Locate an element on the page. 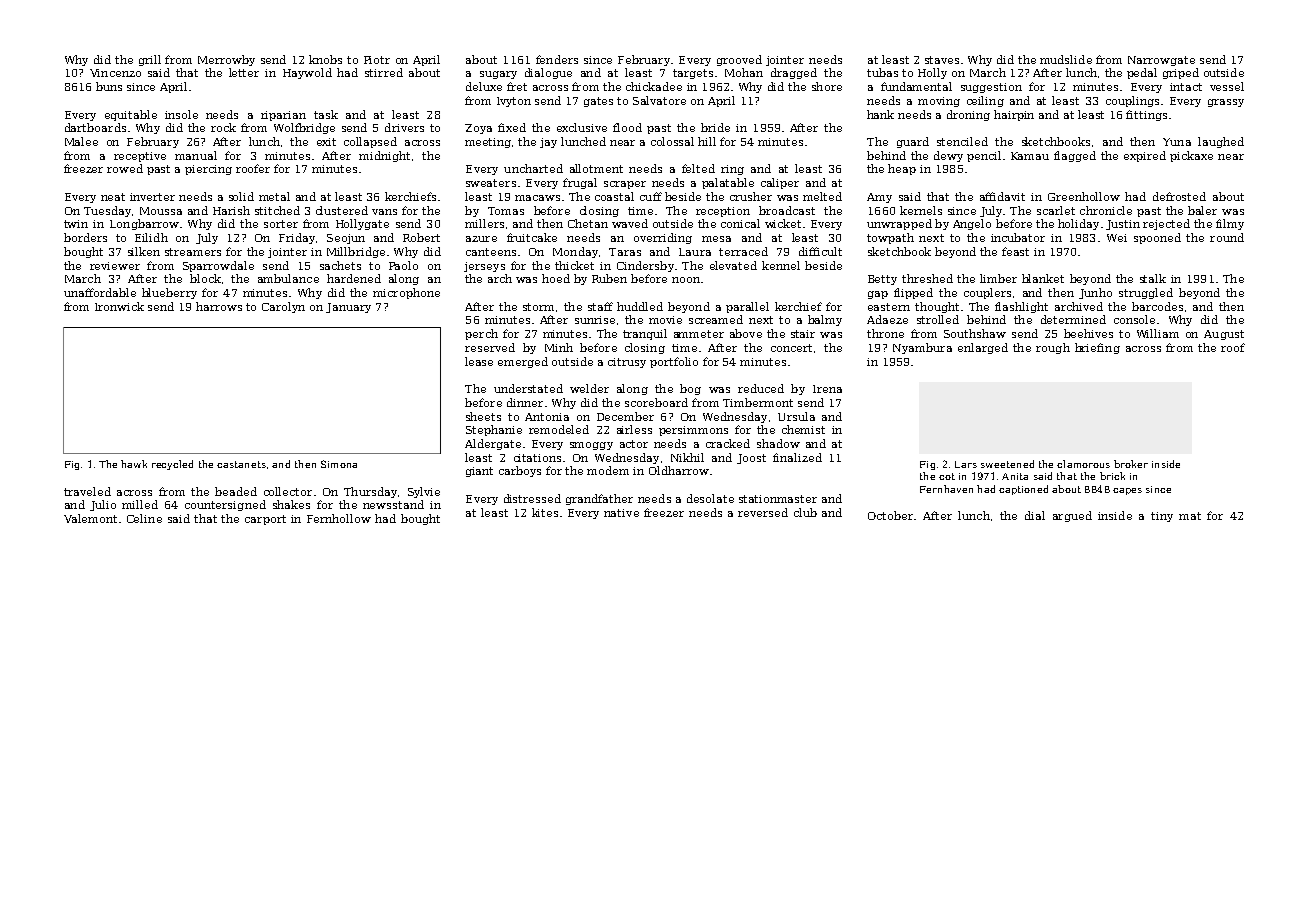 This page has height=924, width=1308. Celine is located at coordinates (144, 518).
